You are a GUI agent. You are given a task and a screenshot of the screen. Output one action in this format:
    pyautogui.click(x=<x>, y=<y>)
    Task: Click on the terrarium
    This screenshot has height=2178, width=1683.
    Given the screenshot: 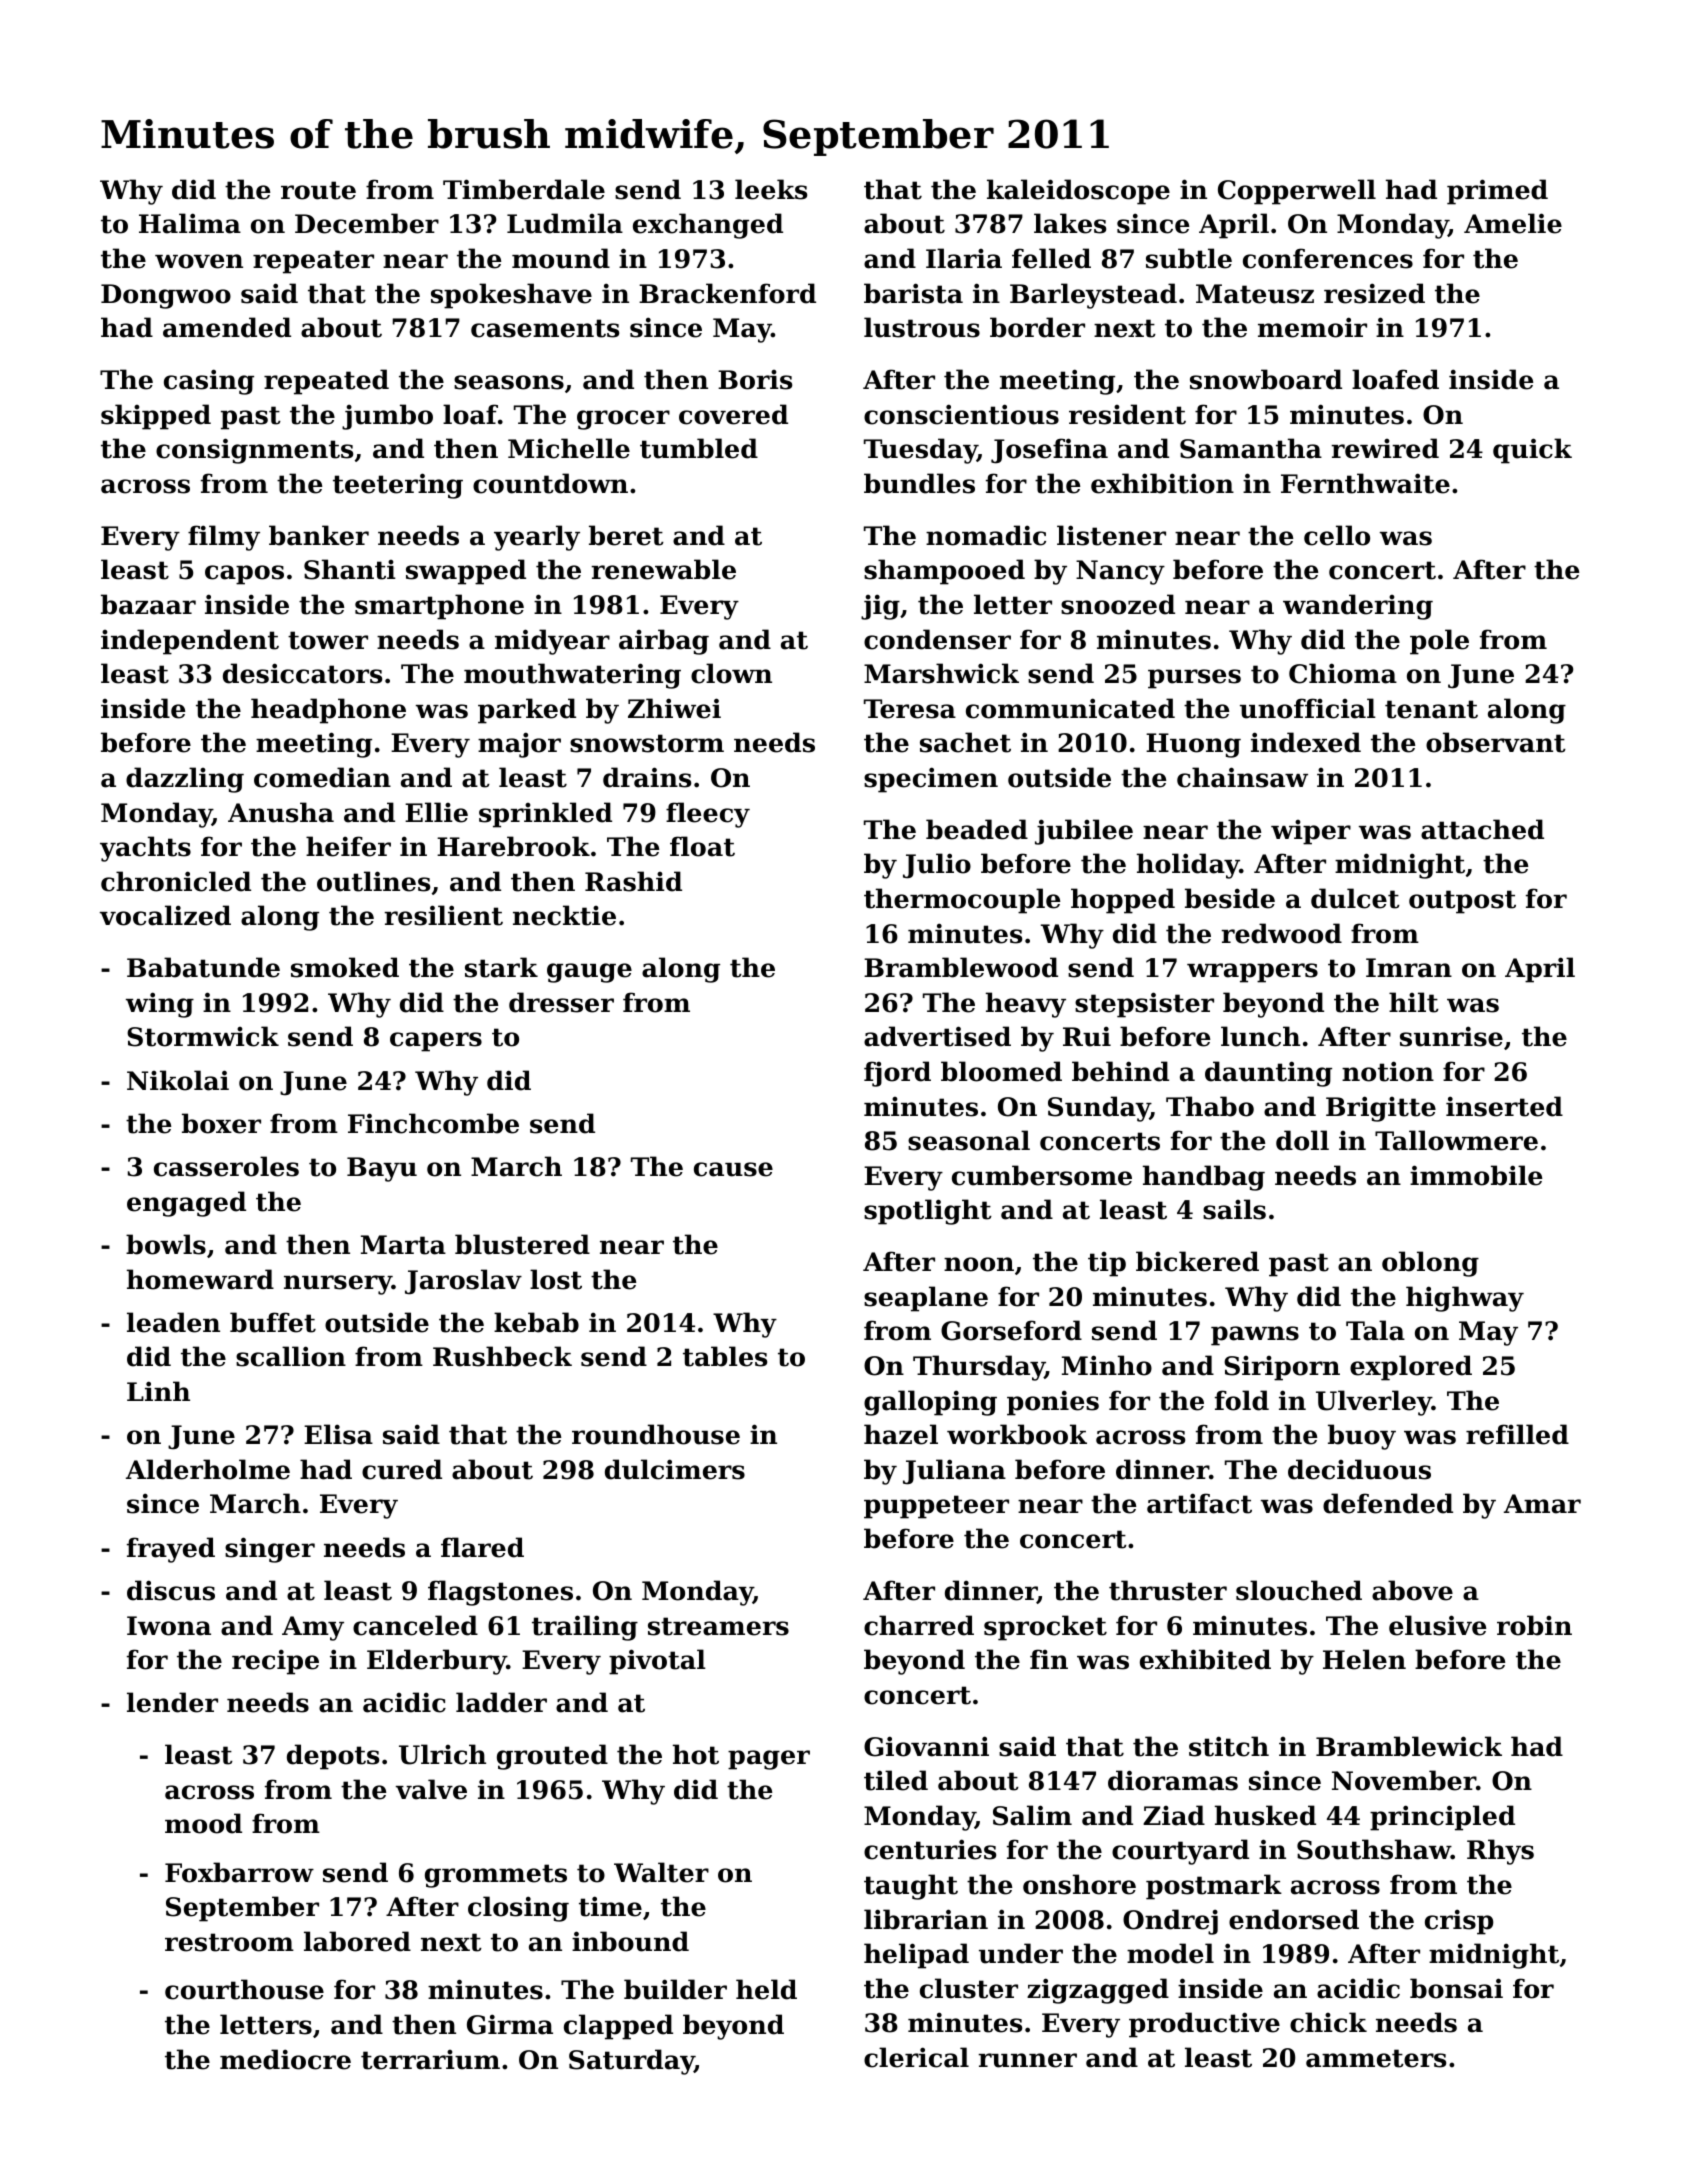 What is the action you would take?
    pyautogui.click(x=430, y=2060)
